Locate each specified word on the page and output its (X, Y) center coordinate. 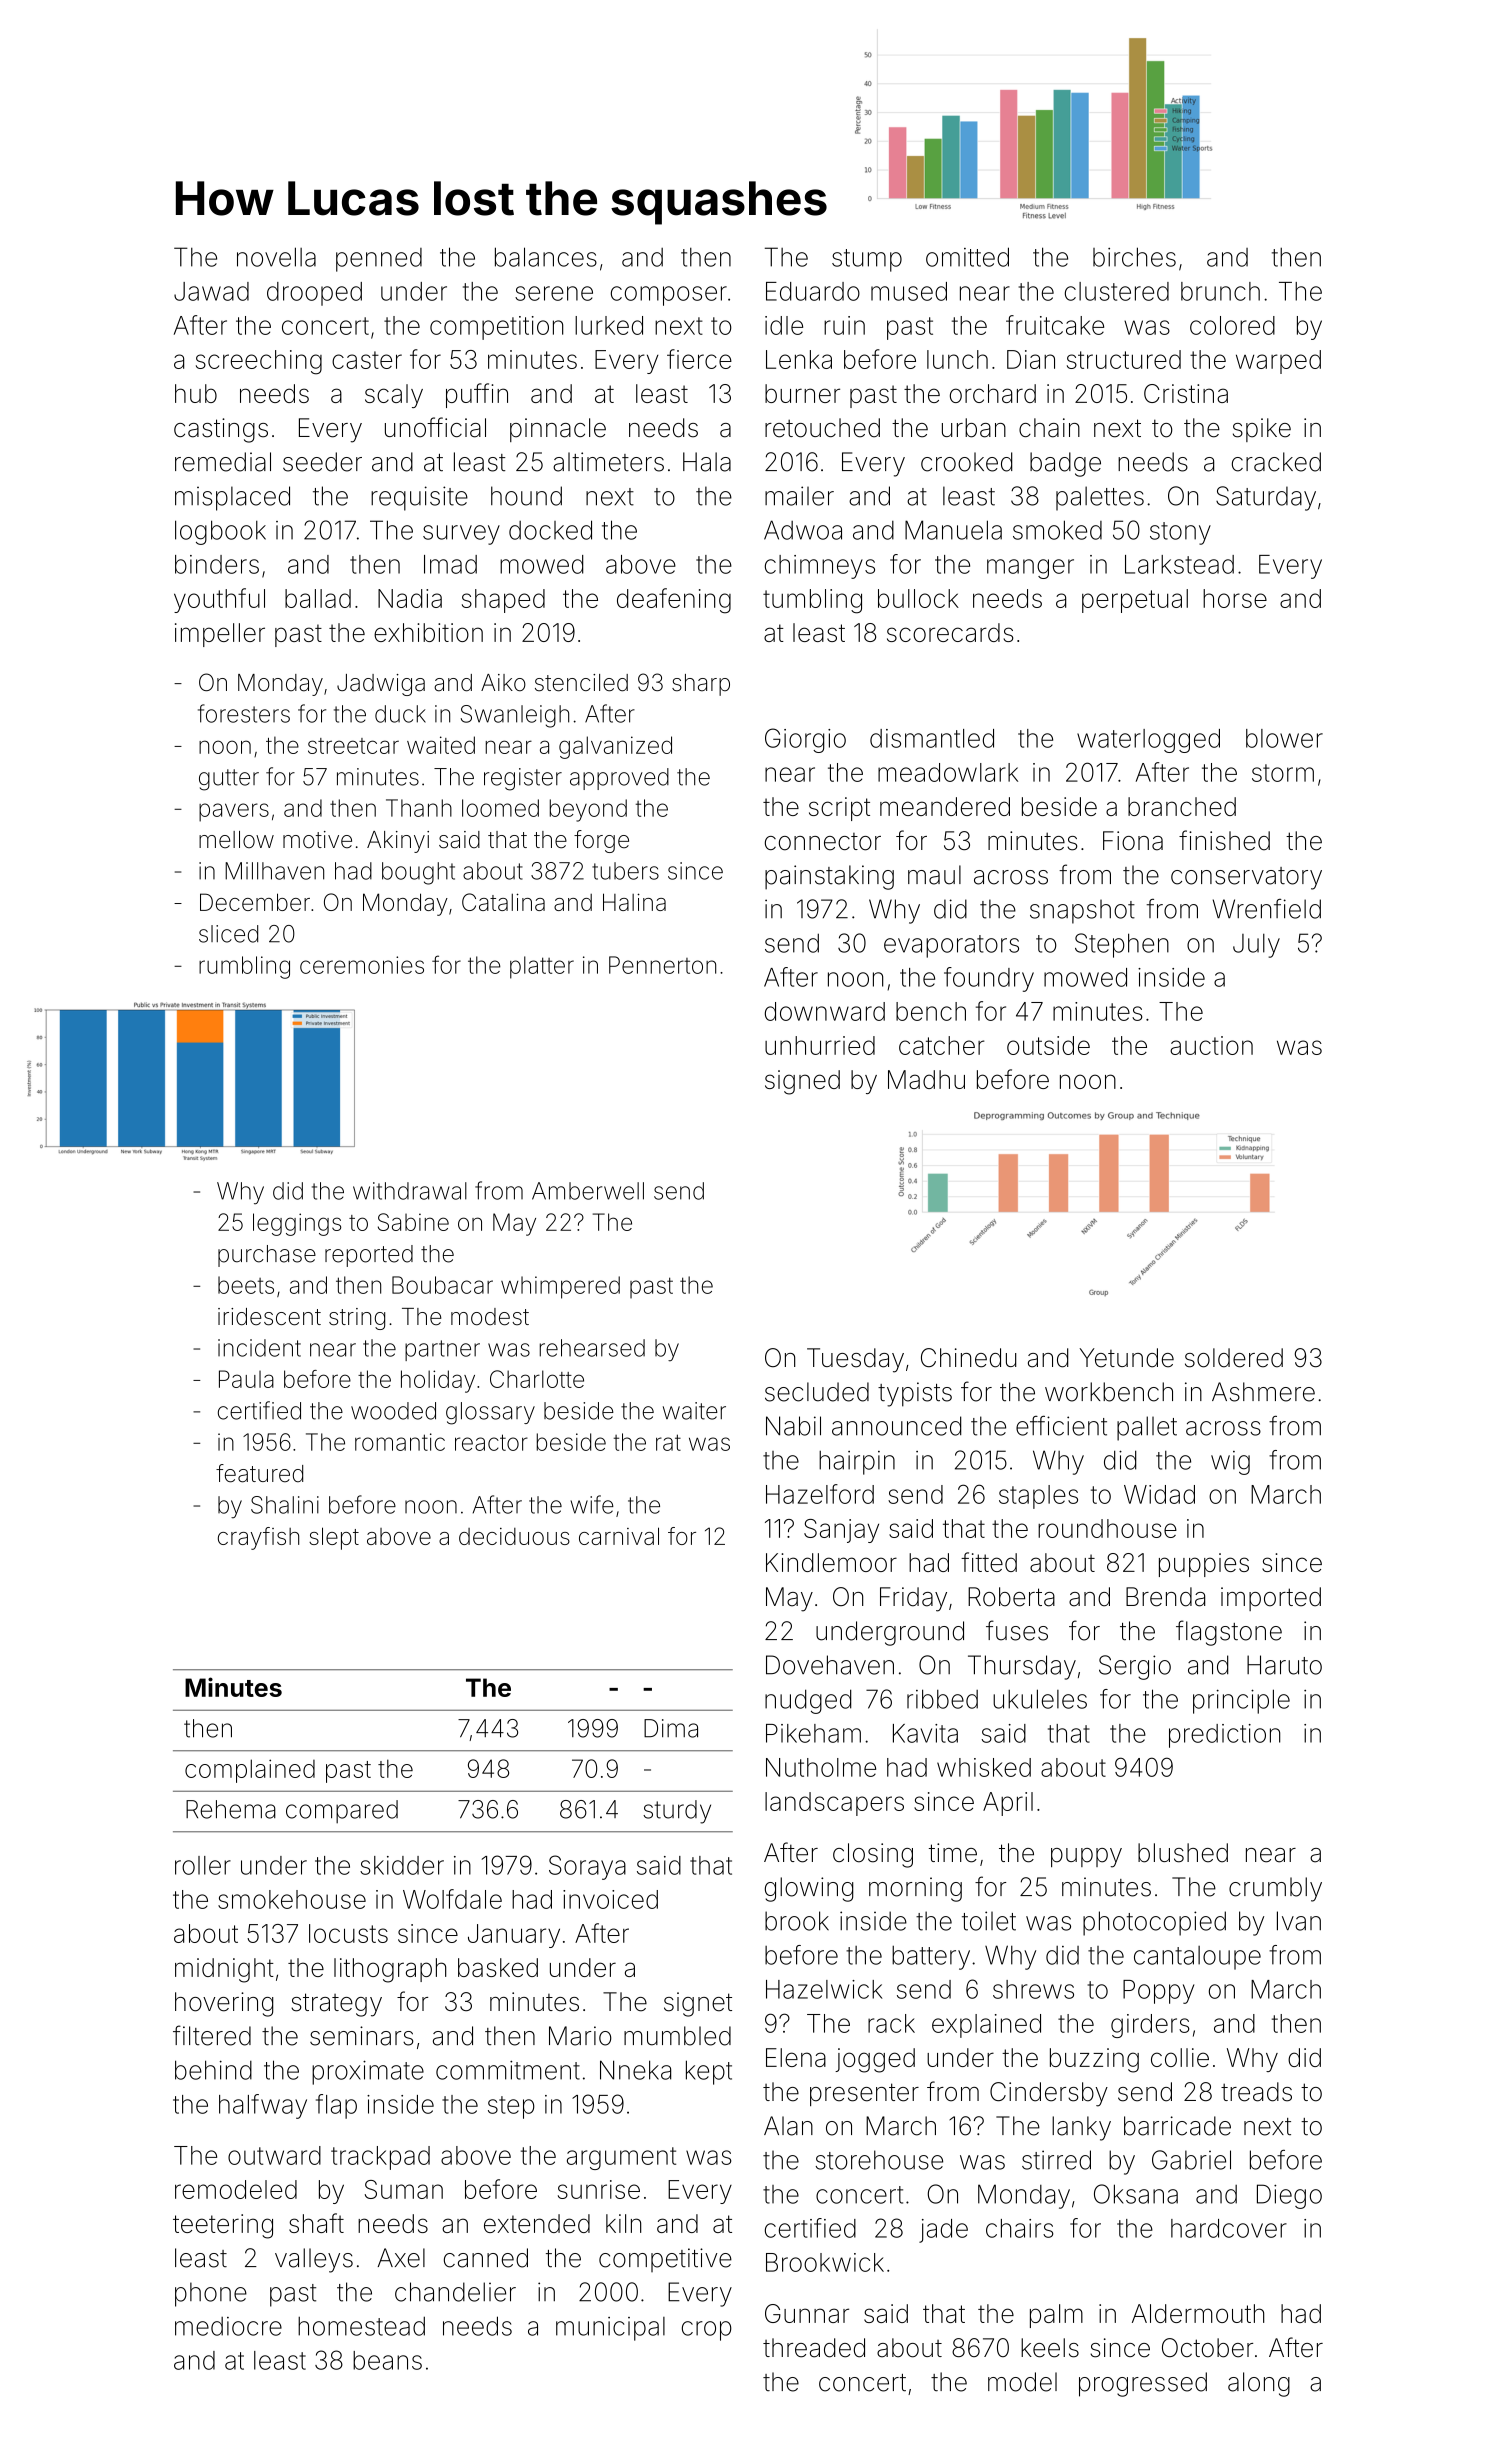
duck (400, 714)
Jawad (211, 291)
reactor (491, 1442)
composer (669, 296)
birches (1134, 257)
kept (709, 2072)
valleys (314, 2260)
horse (1235, 598)
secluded (817, 1392)
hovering (224, 2004)
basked (498, 1967)
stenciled (581, 683)
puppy (1086, 1858)
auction (1211, 1045)
